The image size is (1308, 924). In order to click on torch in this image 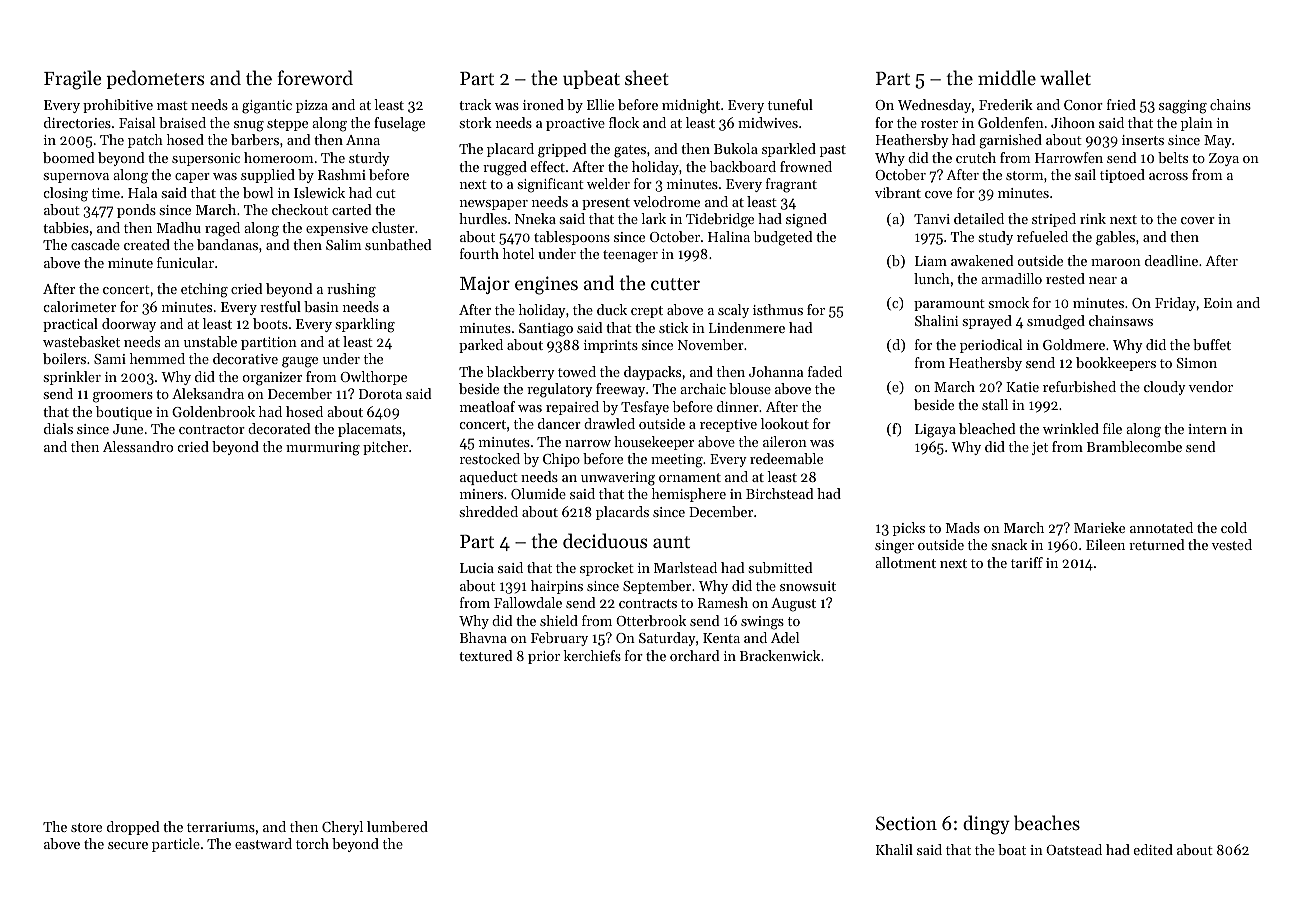, I will do `click(312, 843)`.
